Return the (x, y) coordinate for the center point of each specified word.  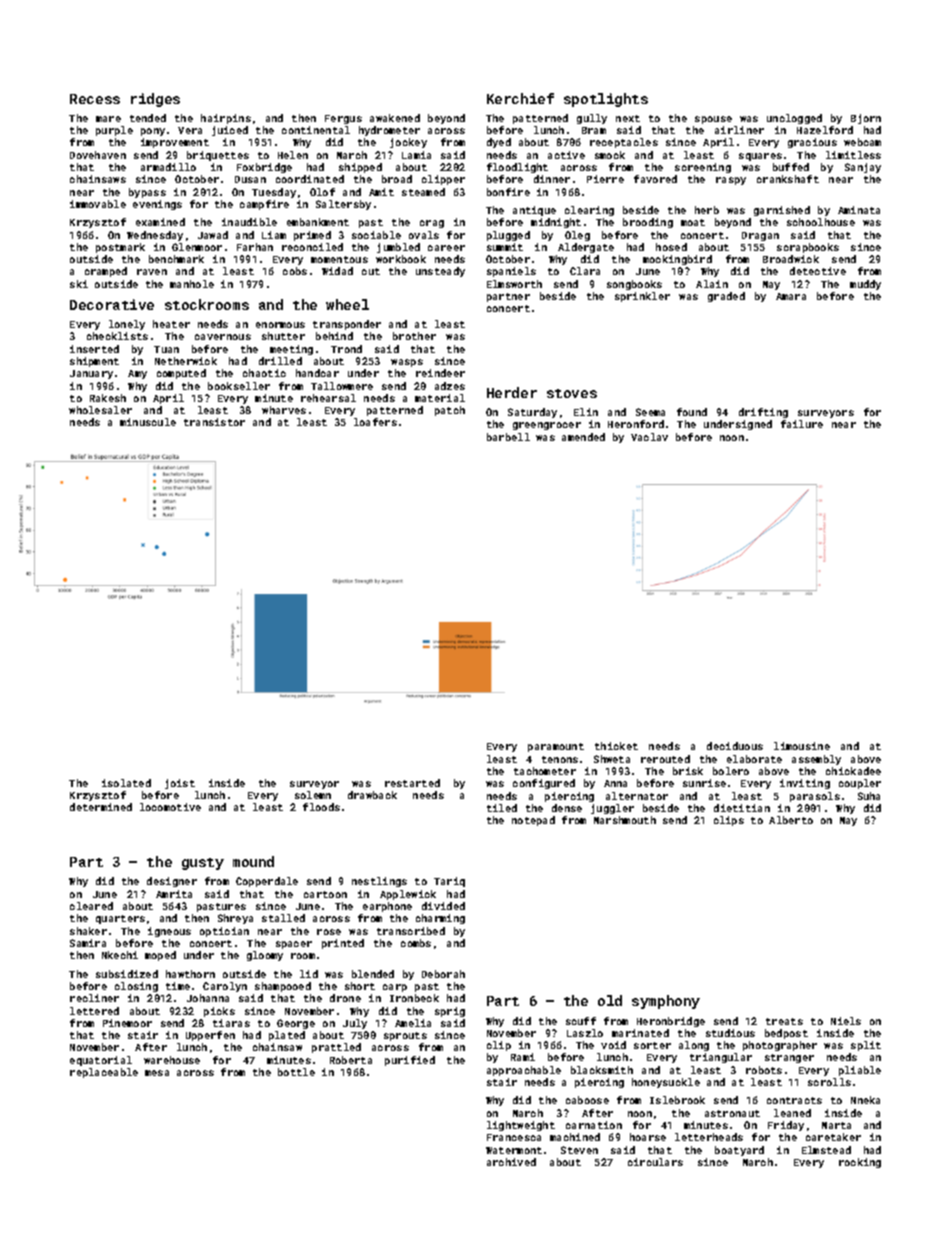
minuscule (148, 422)
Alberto (791, 820)
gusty (203, 864)
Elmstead (826, 1150)
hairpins (226, 119)
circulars (655, 1162)
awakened (395, 118)
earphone (387, 907)
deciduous (735, 746)
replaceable (104, 1073)
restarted (412, 783)
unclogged (794, 119)
